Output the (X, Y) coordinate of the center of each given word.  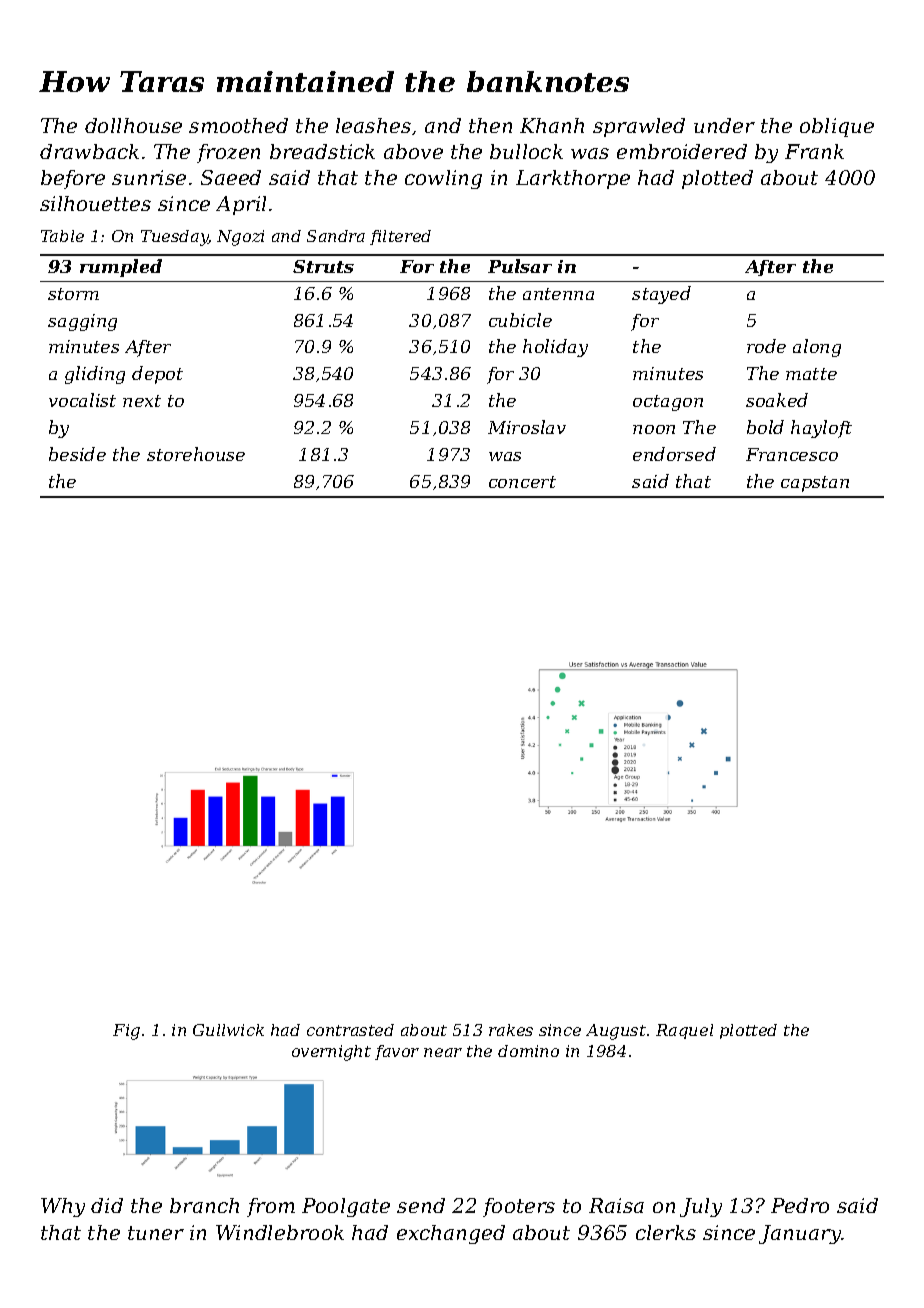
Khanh (552, 125)
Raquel (684, 1031)
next (142, 401)
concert (522, 482)
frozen (228, 153)
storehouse (196, 454)
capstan (815, 484)
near (443, 1052)
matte (811, 374)
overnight (331, 1053)
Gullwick (228, 1030)
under (724, 125)
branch (204, 1205)
